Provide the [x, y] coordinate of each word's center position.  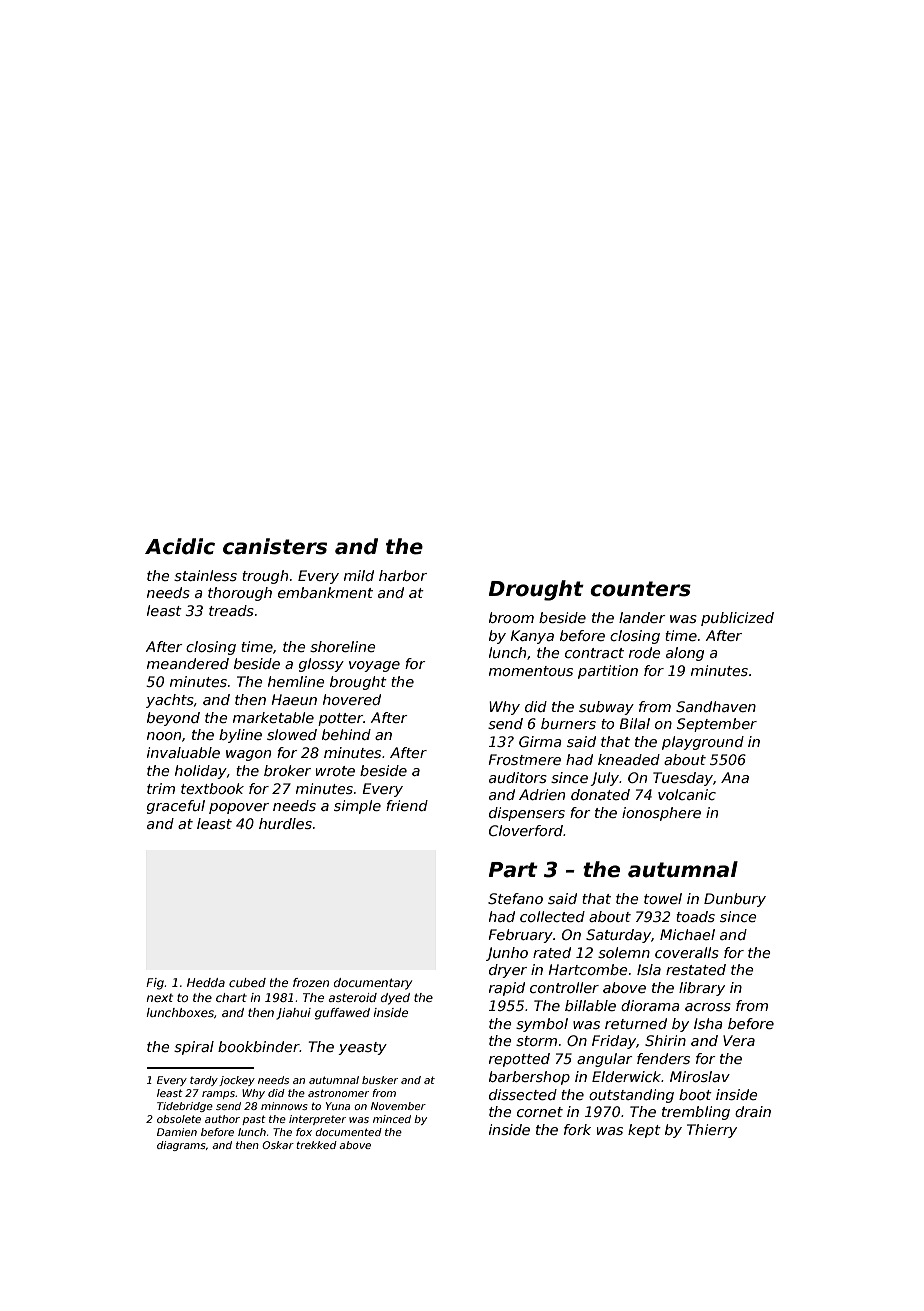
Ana [735, 777]
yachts [170, 701]
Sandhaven [716, 706]
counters [640, 589]
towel [663, 898]
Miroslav [700, 1076]
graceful [176, 807]
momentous [531, 671]
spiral [194, 1048]
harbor [403, 575]
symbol [542, 1025]
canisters [275, 546]
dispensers [527, 814]
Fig [155, 984]
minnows [284, 1106]
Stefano [515, 898]
